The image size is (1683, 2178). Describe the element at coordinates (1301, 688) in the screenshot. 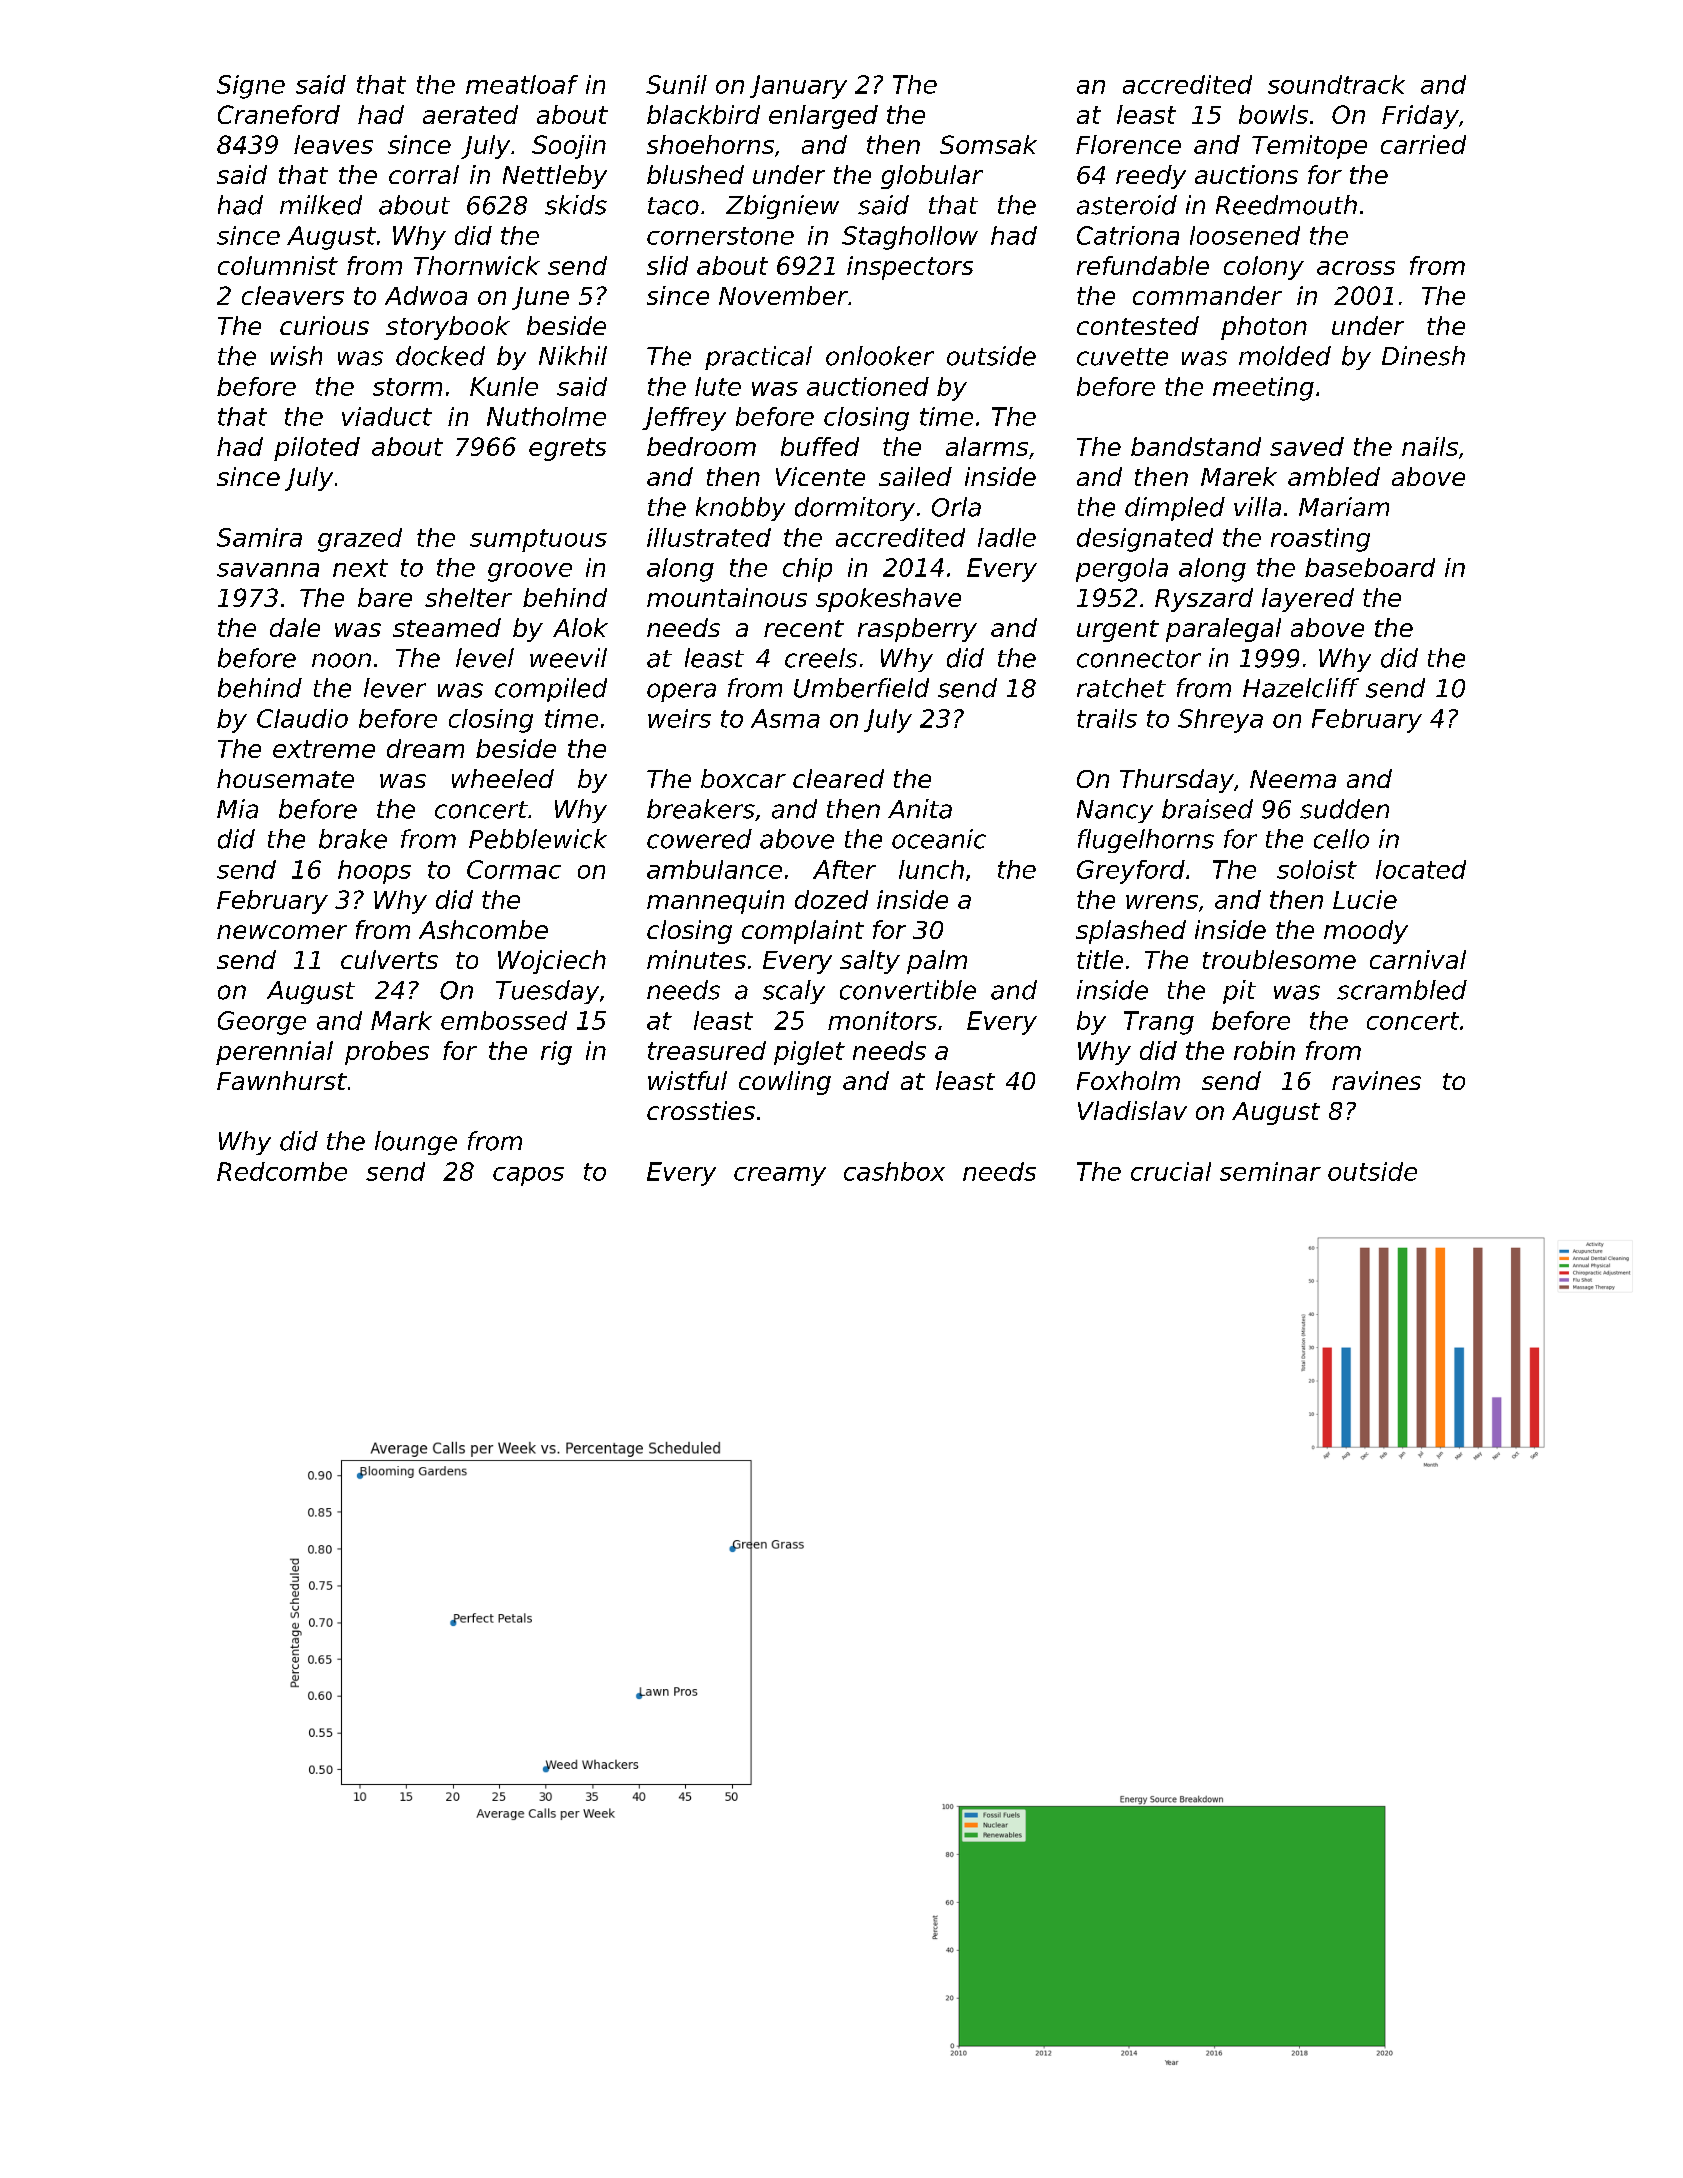

I see `Hazelcliff` at that location.
